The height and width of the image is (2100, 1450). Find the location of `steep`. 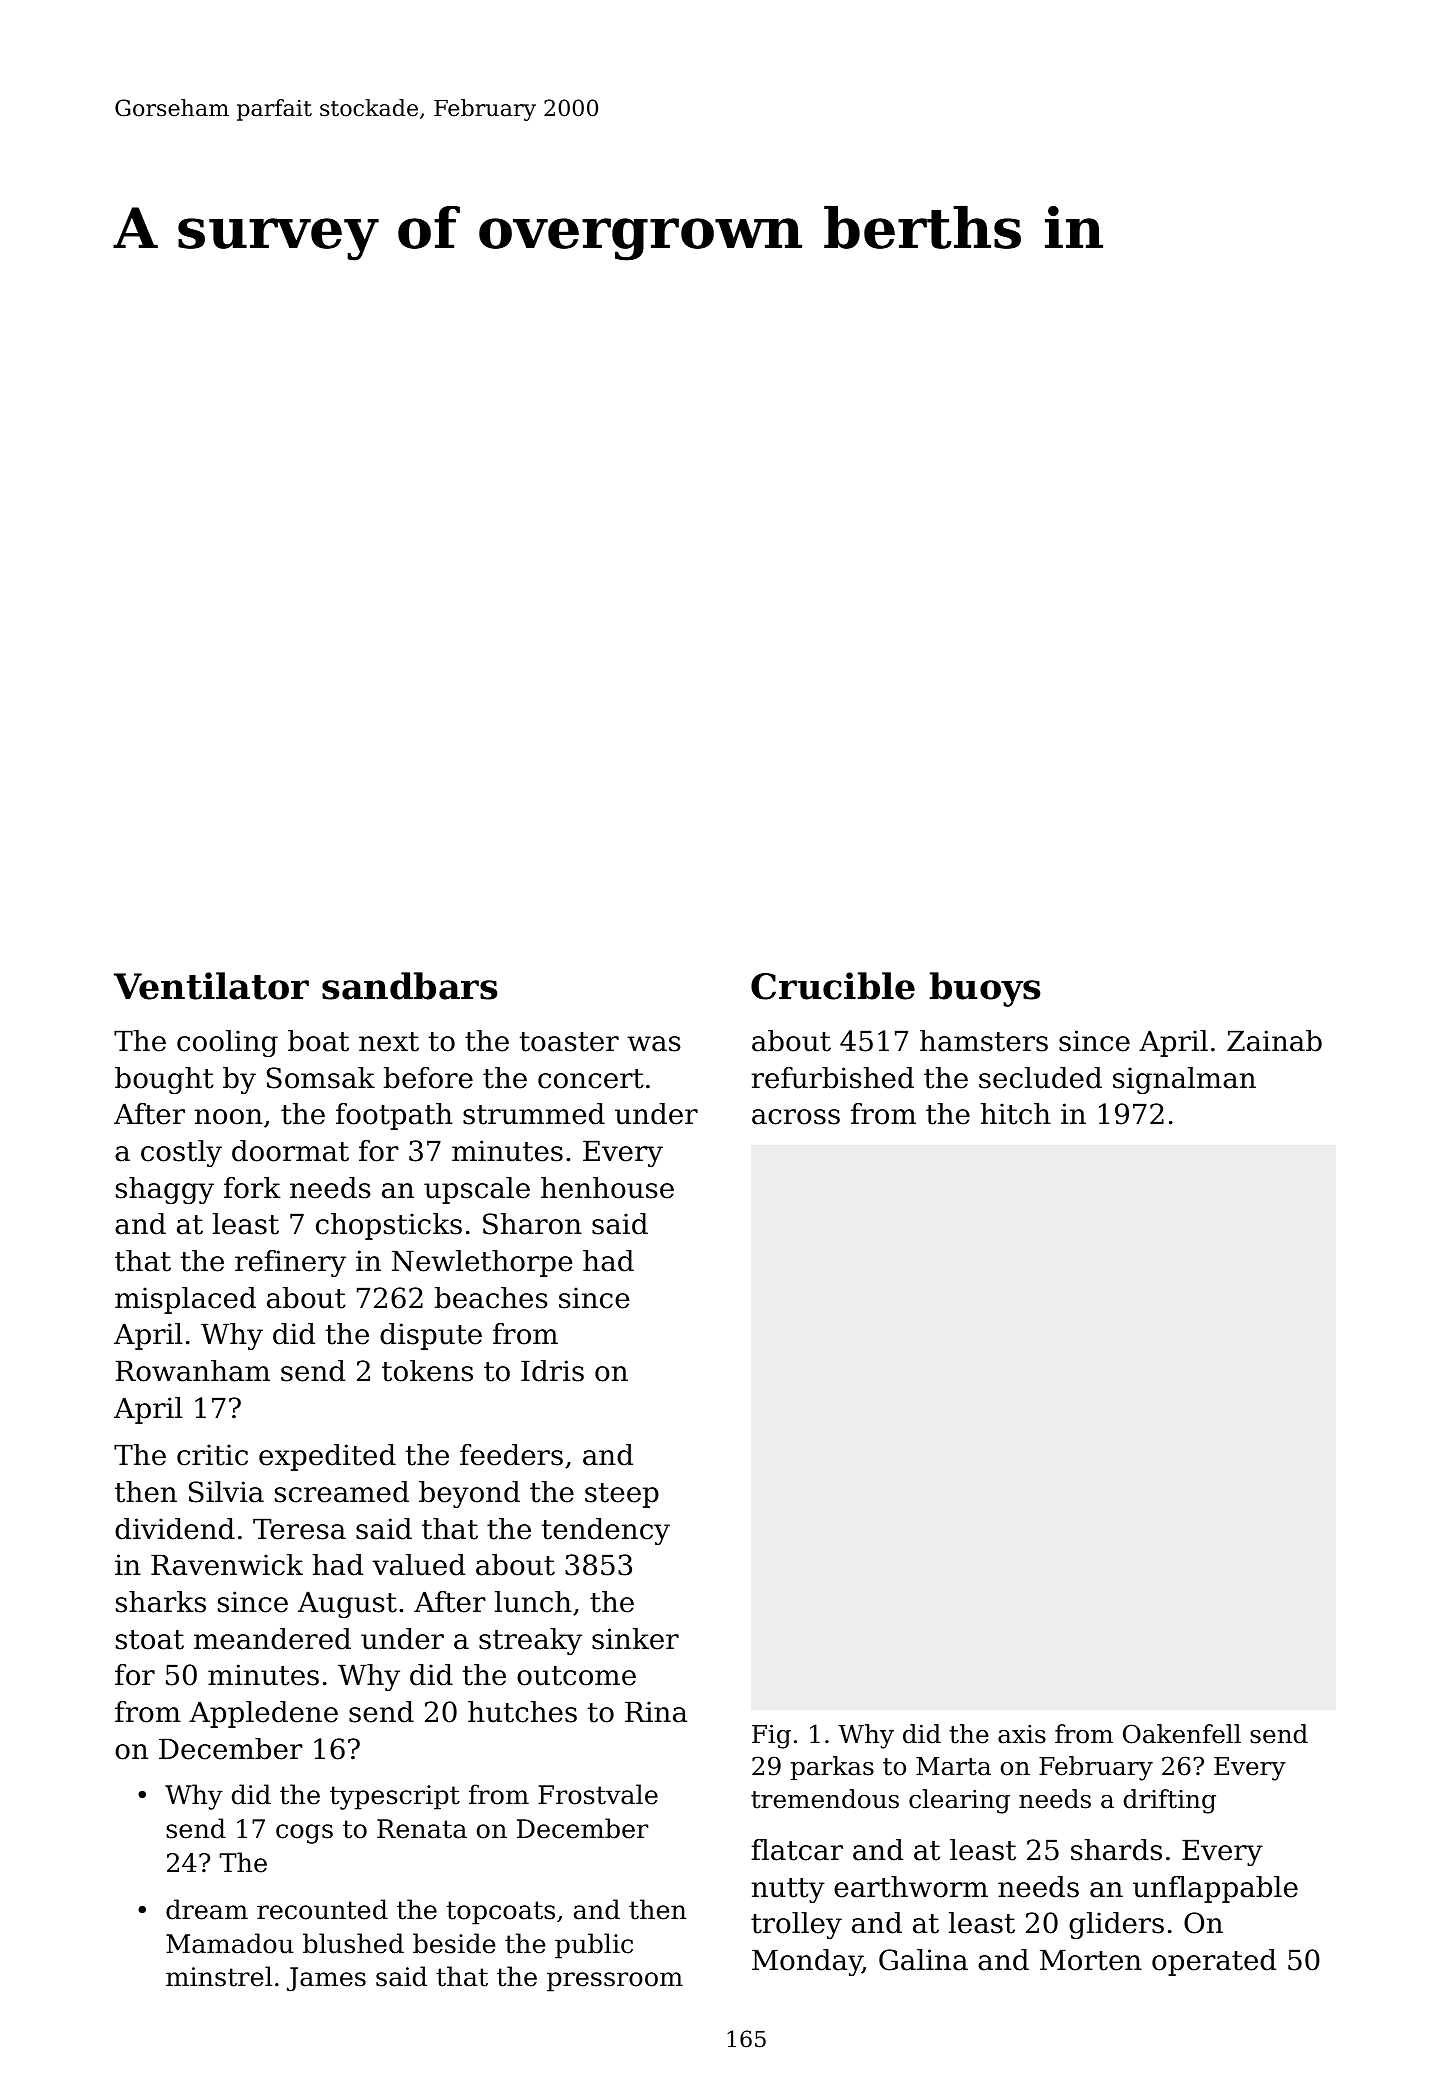

steep is located at coordinates (622, 1495).
